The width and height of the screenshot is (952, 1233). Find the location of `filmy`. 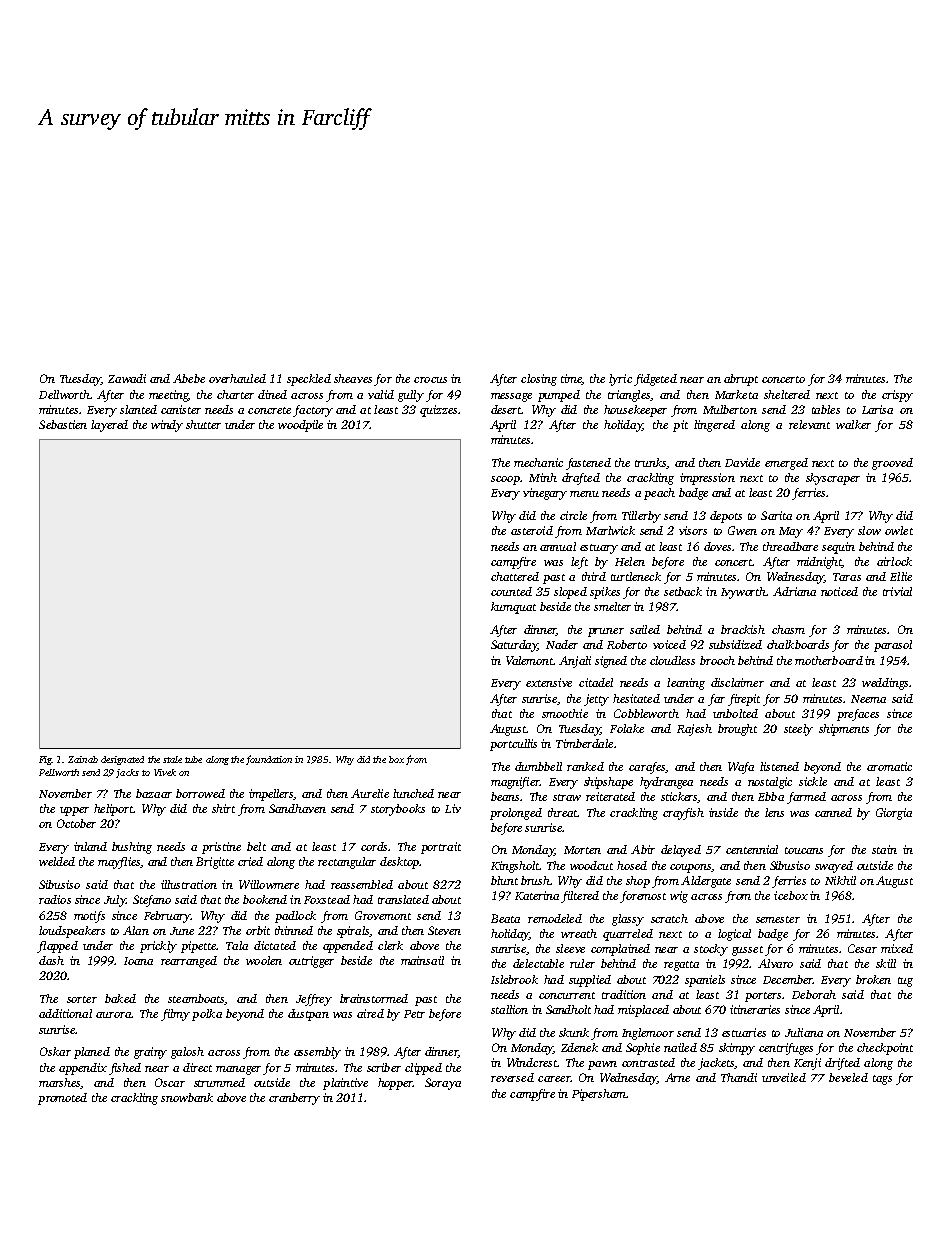

filmy is located at coordinates (175, 1015).
